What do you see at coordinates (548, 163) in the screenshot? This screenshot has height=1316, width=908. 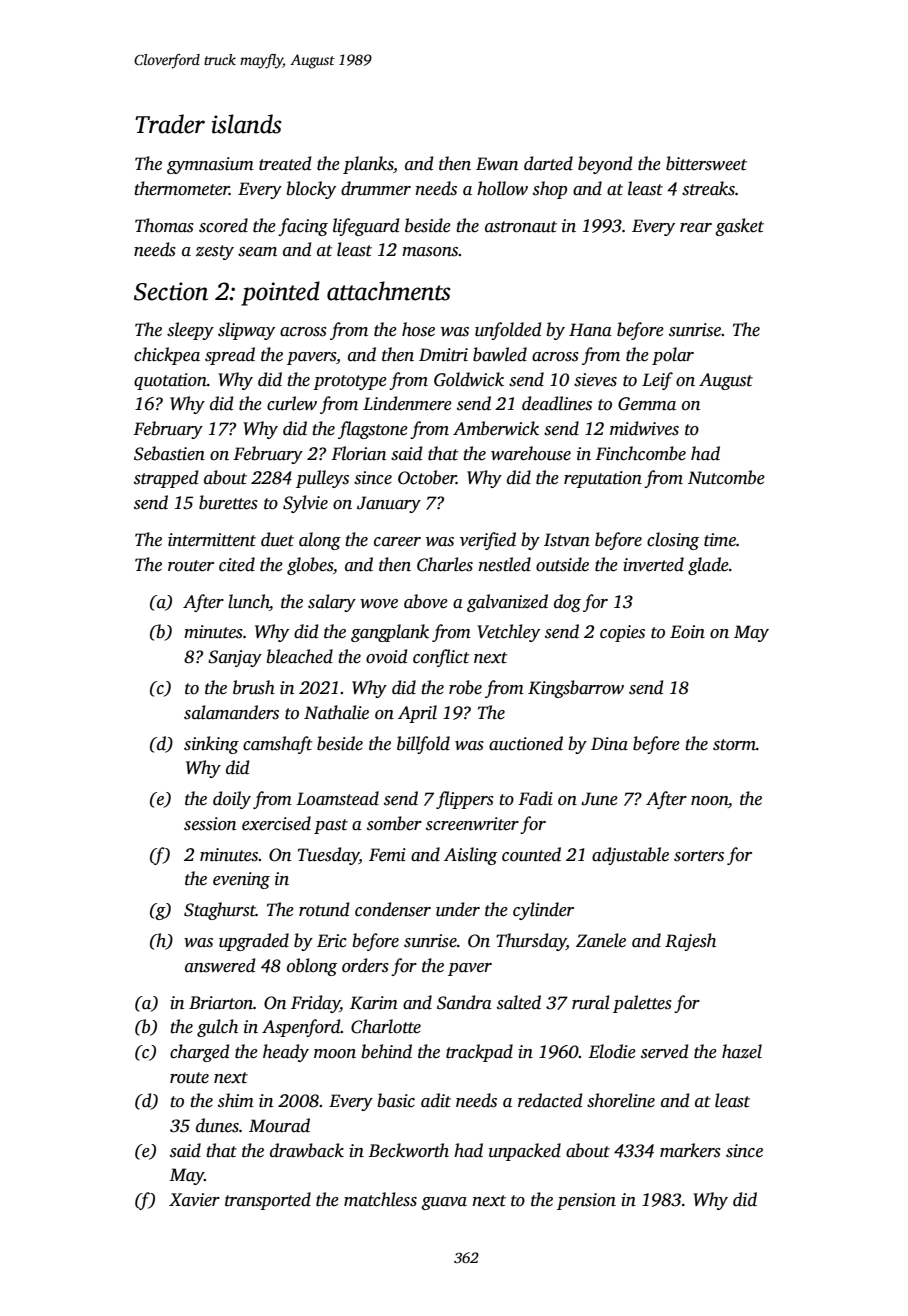 I see `darted` at bounding box center [548, 163].
